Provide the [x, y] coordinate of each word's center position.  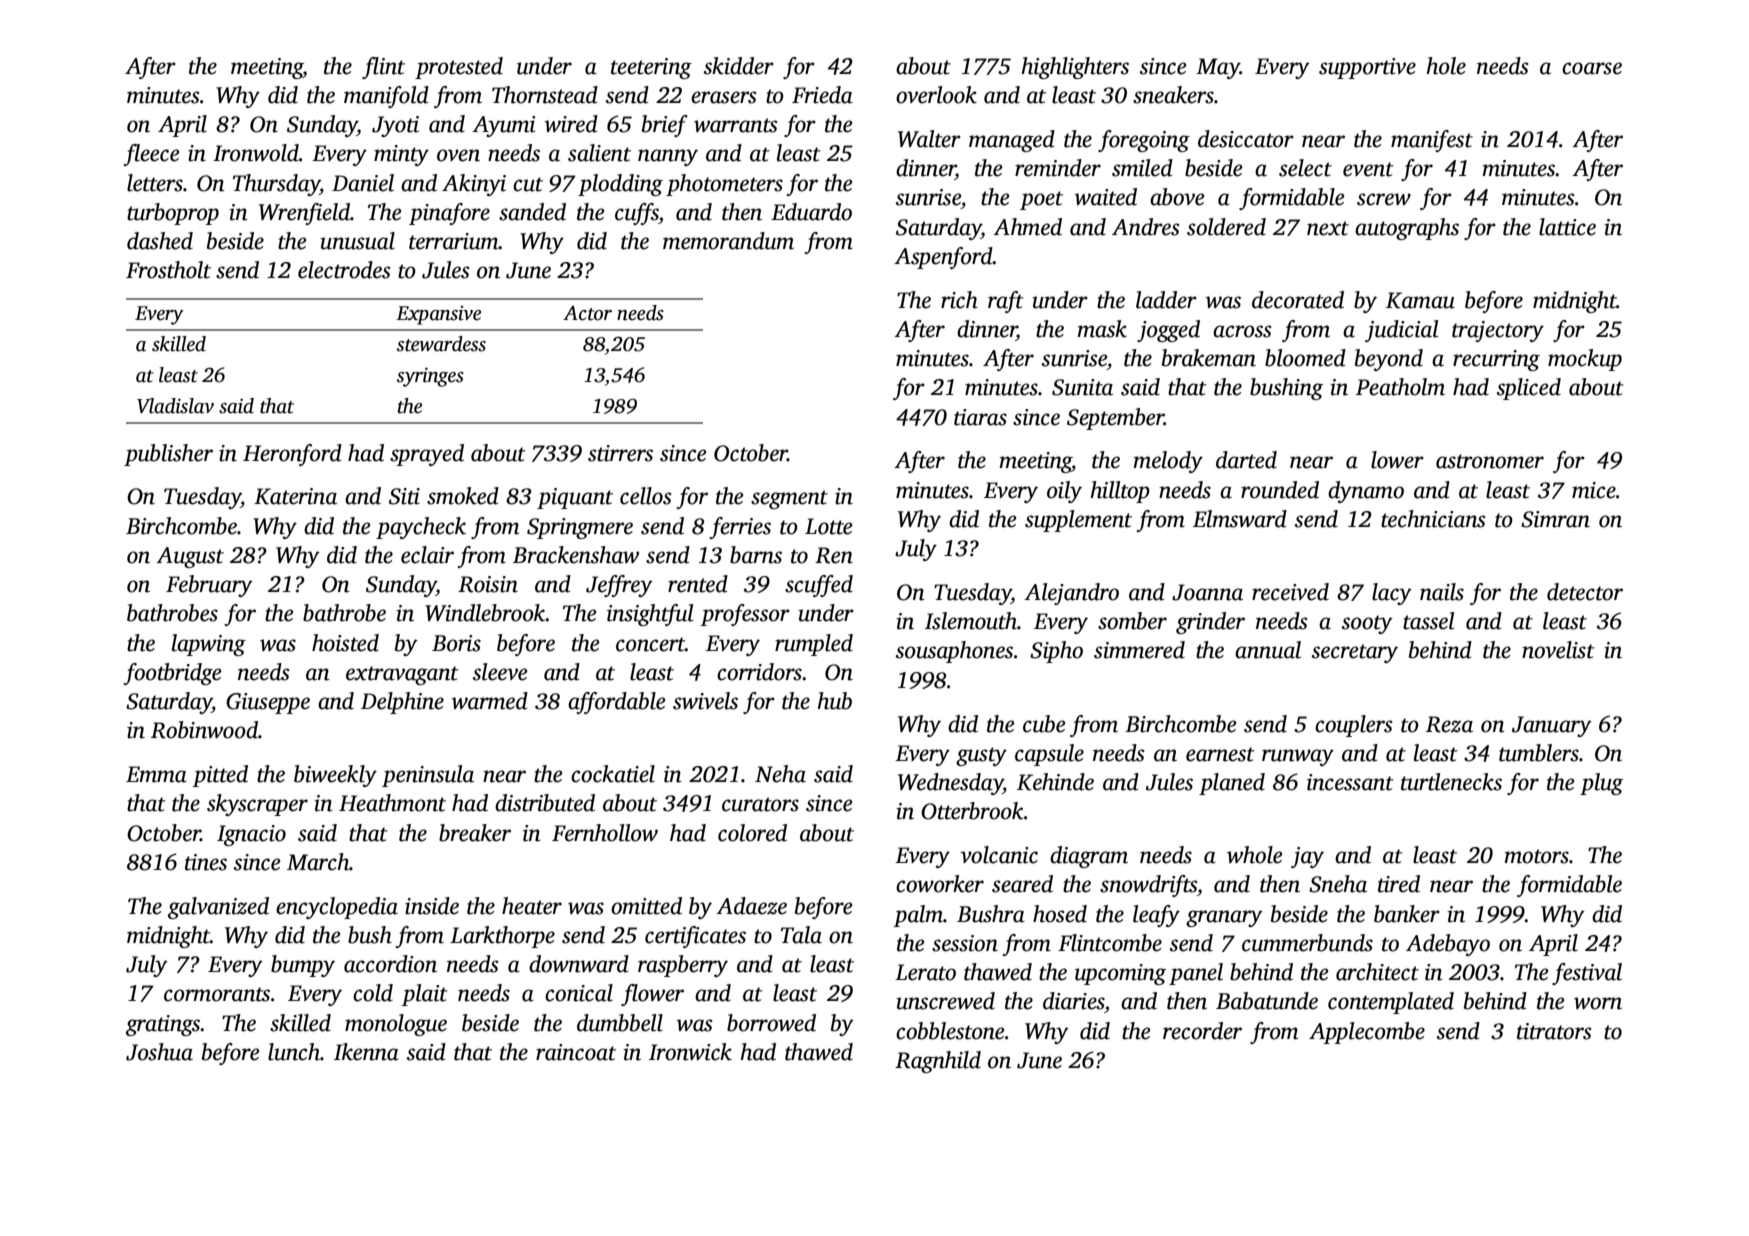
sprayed [427, 455]
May [1218, 68]
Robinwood [204, 730]
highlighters [1075, 68]
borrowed [771, 1023]
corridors [759, 672]
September [1115, 419]
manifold [386, 97]
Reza [1449, 724]
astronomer [1490, 461]
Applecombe [1367, 1033]
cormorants [217, 994]
